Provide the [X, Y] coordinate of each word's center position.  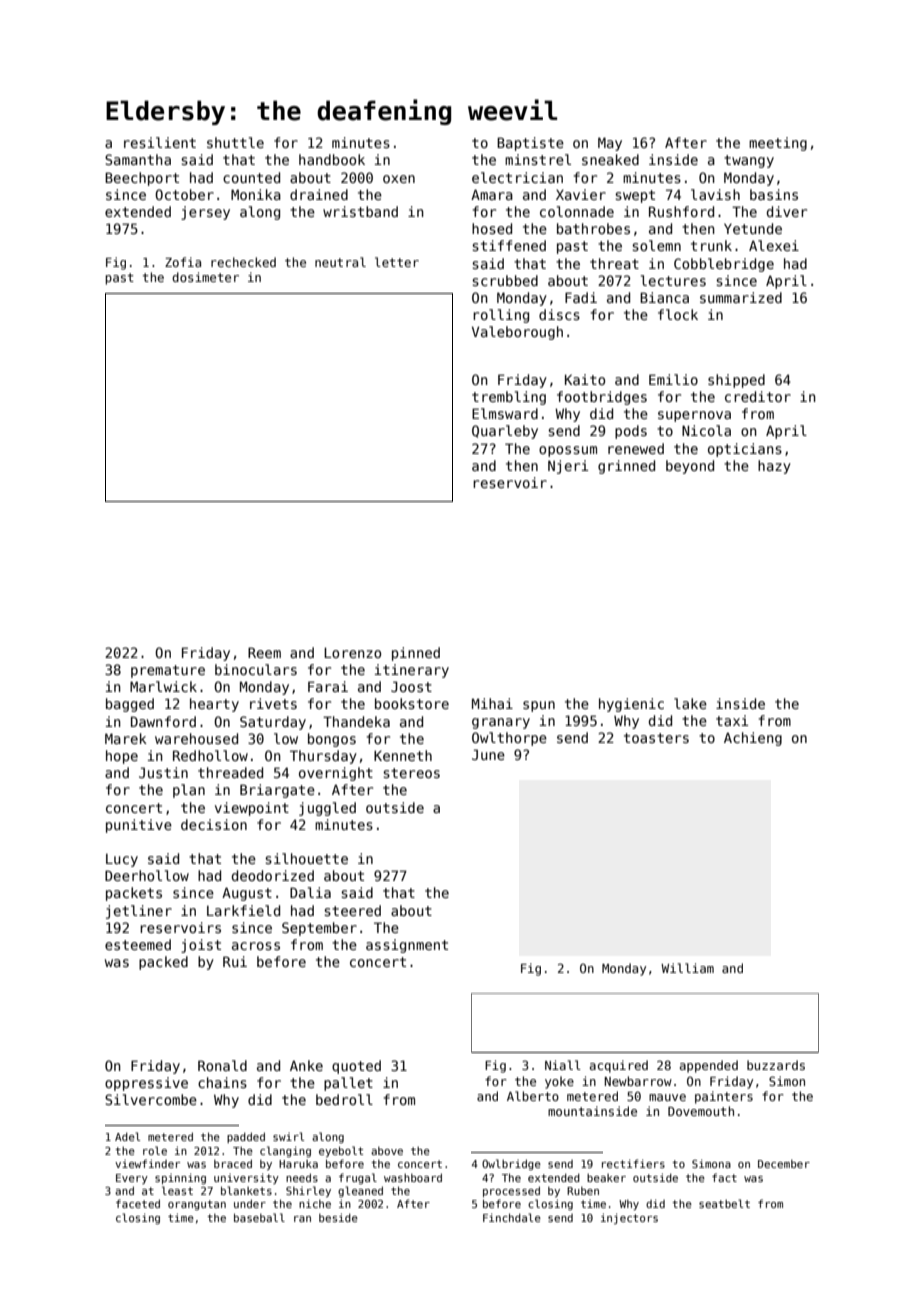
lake [690, 703]
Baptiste [530, 144]
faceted [138, 1203]
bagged [130, 705]
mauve [667, 1097]
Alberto [533, 1096]
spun [539, 706]
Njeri [568, 467]
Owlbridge [511, 1164]
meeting [778, 144]
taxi [732, 720]
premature [168, 671]
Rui [235, 961]
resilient [160, 142]
